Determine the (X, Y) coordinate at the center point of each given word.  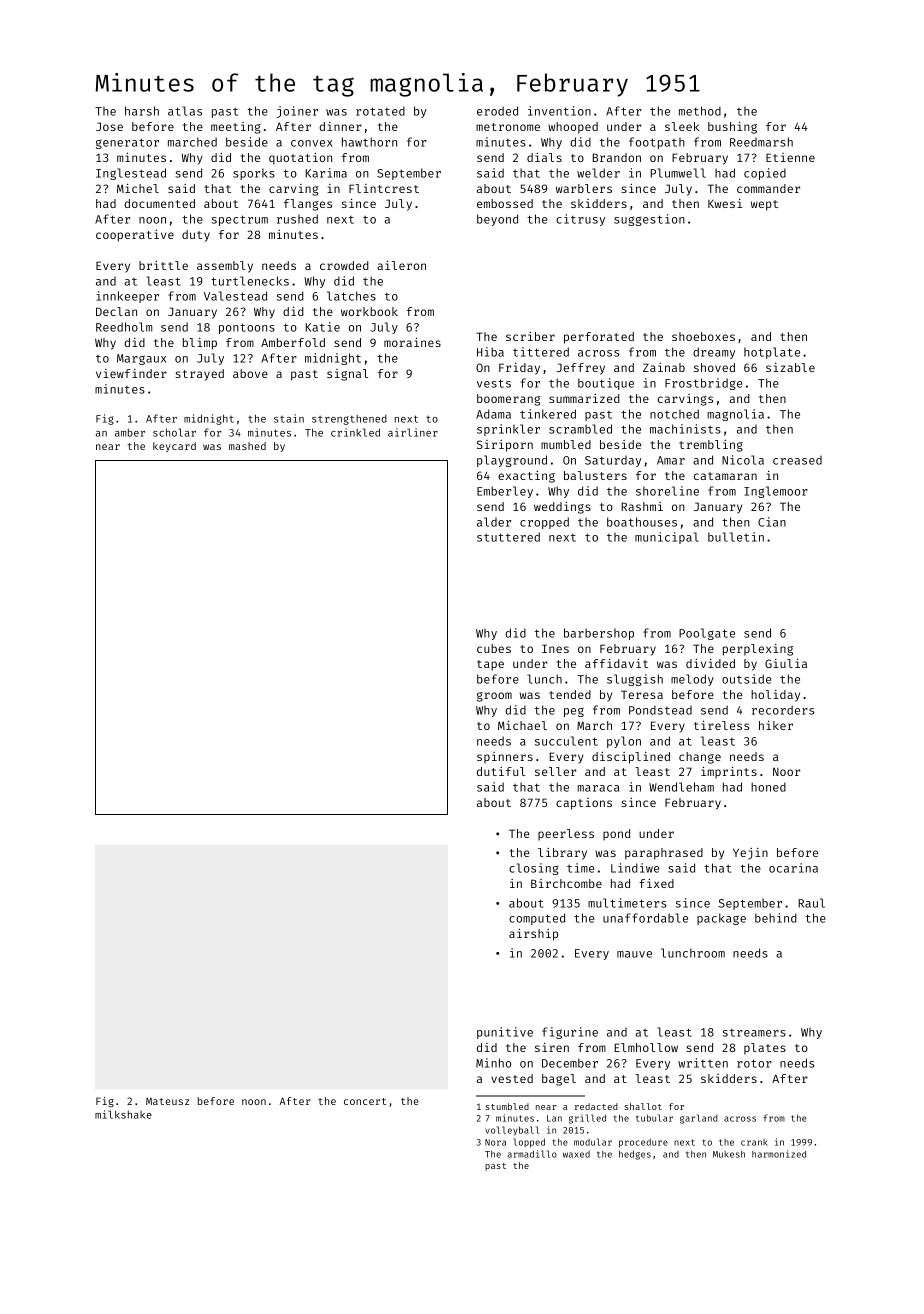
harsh (142, 111)
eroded (497, 111)
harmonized (779, 1154)
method (700, 111)
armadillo (532, 1154)
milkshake (123, 1114)
